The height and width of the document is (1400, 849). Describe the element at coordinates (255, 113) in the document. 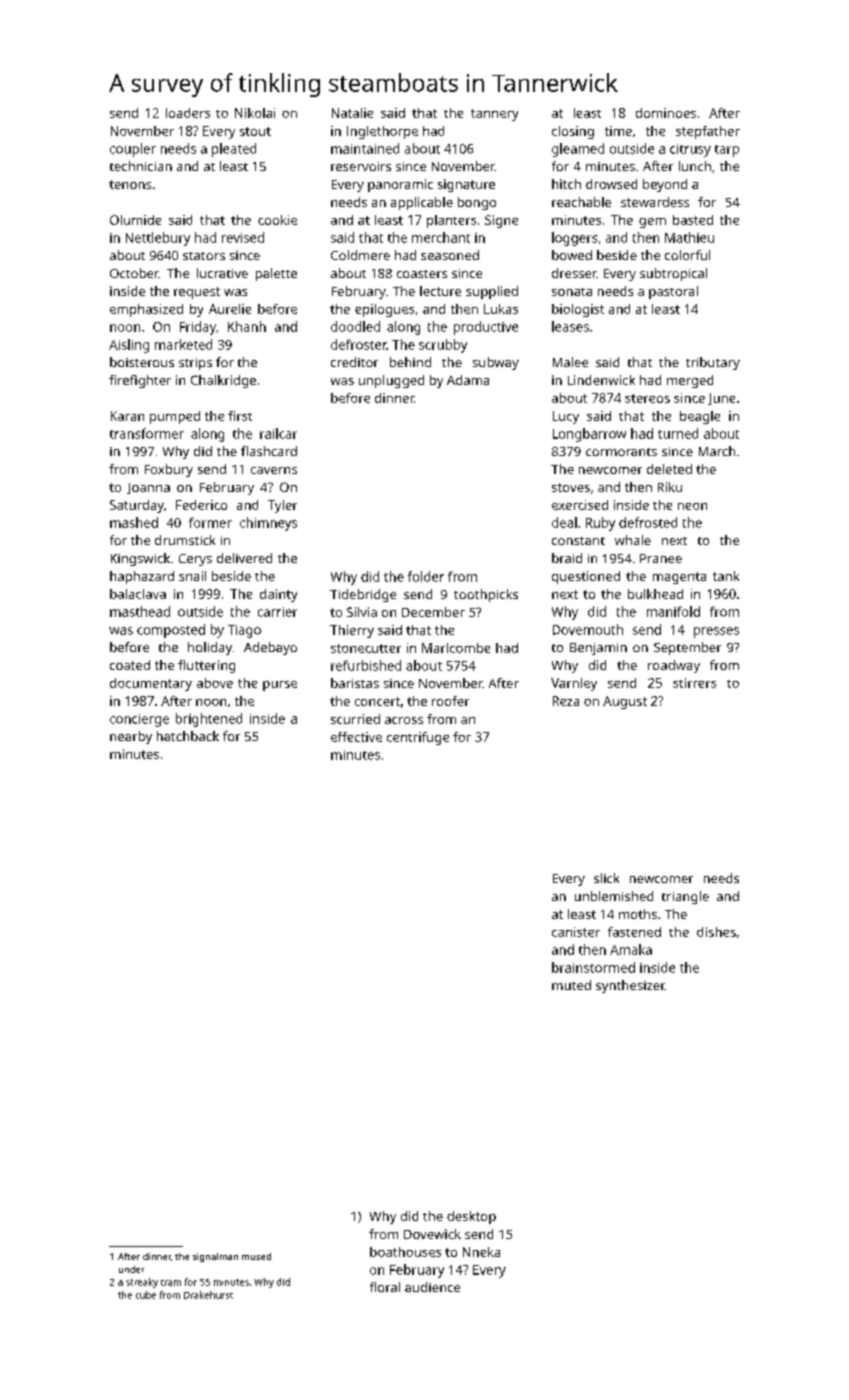

I see `Nikolai` at that location.
